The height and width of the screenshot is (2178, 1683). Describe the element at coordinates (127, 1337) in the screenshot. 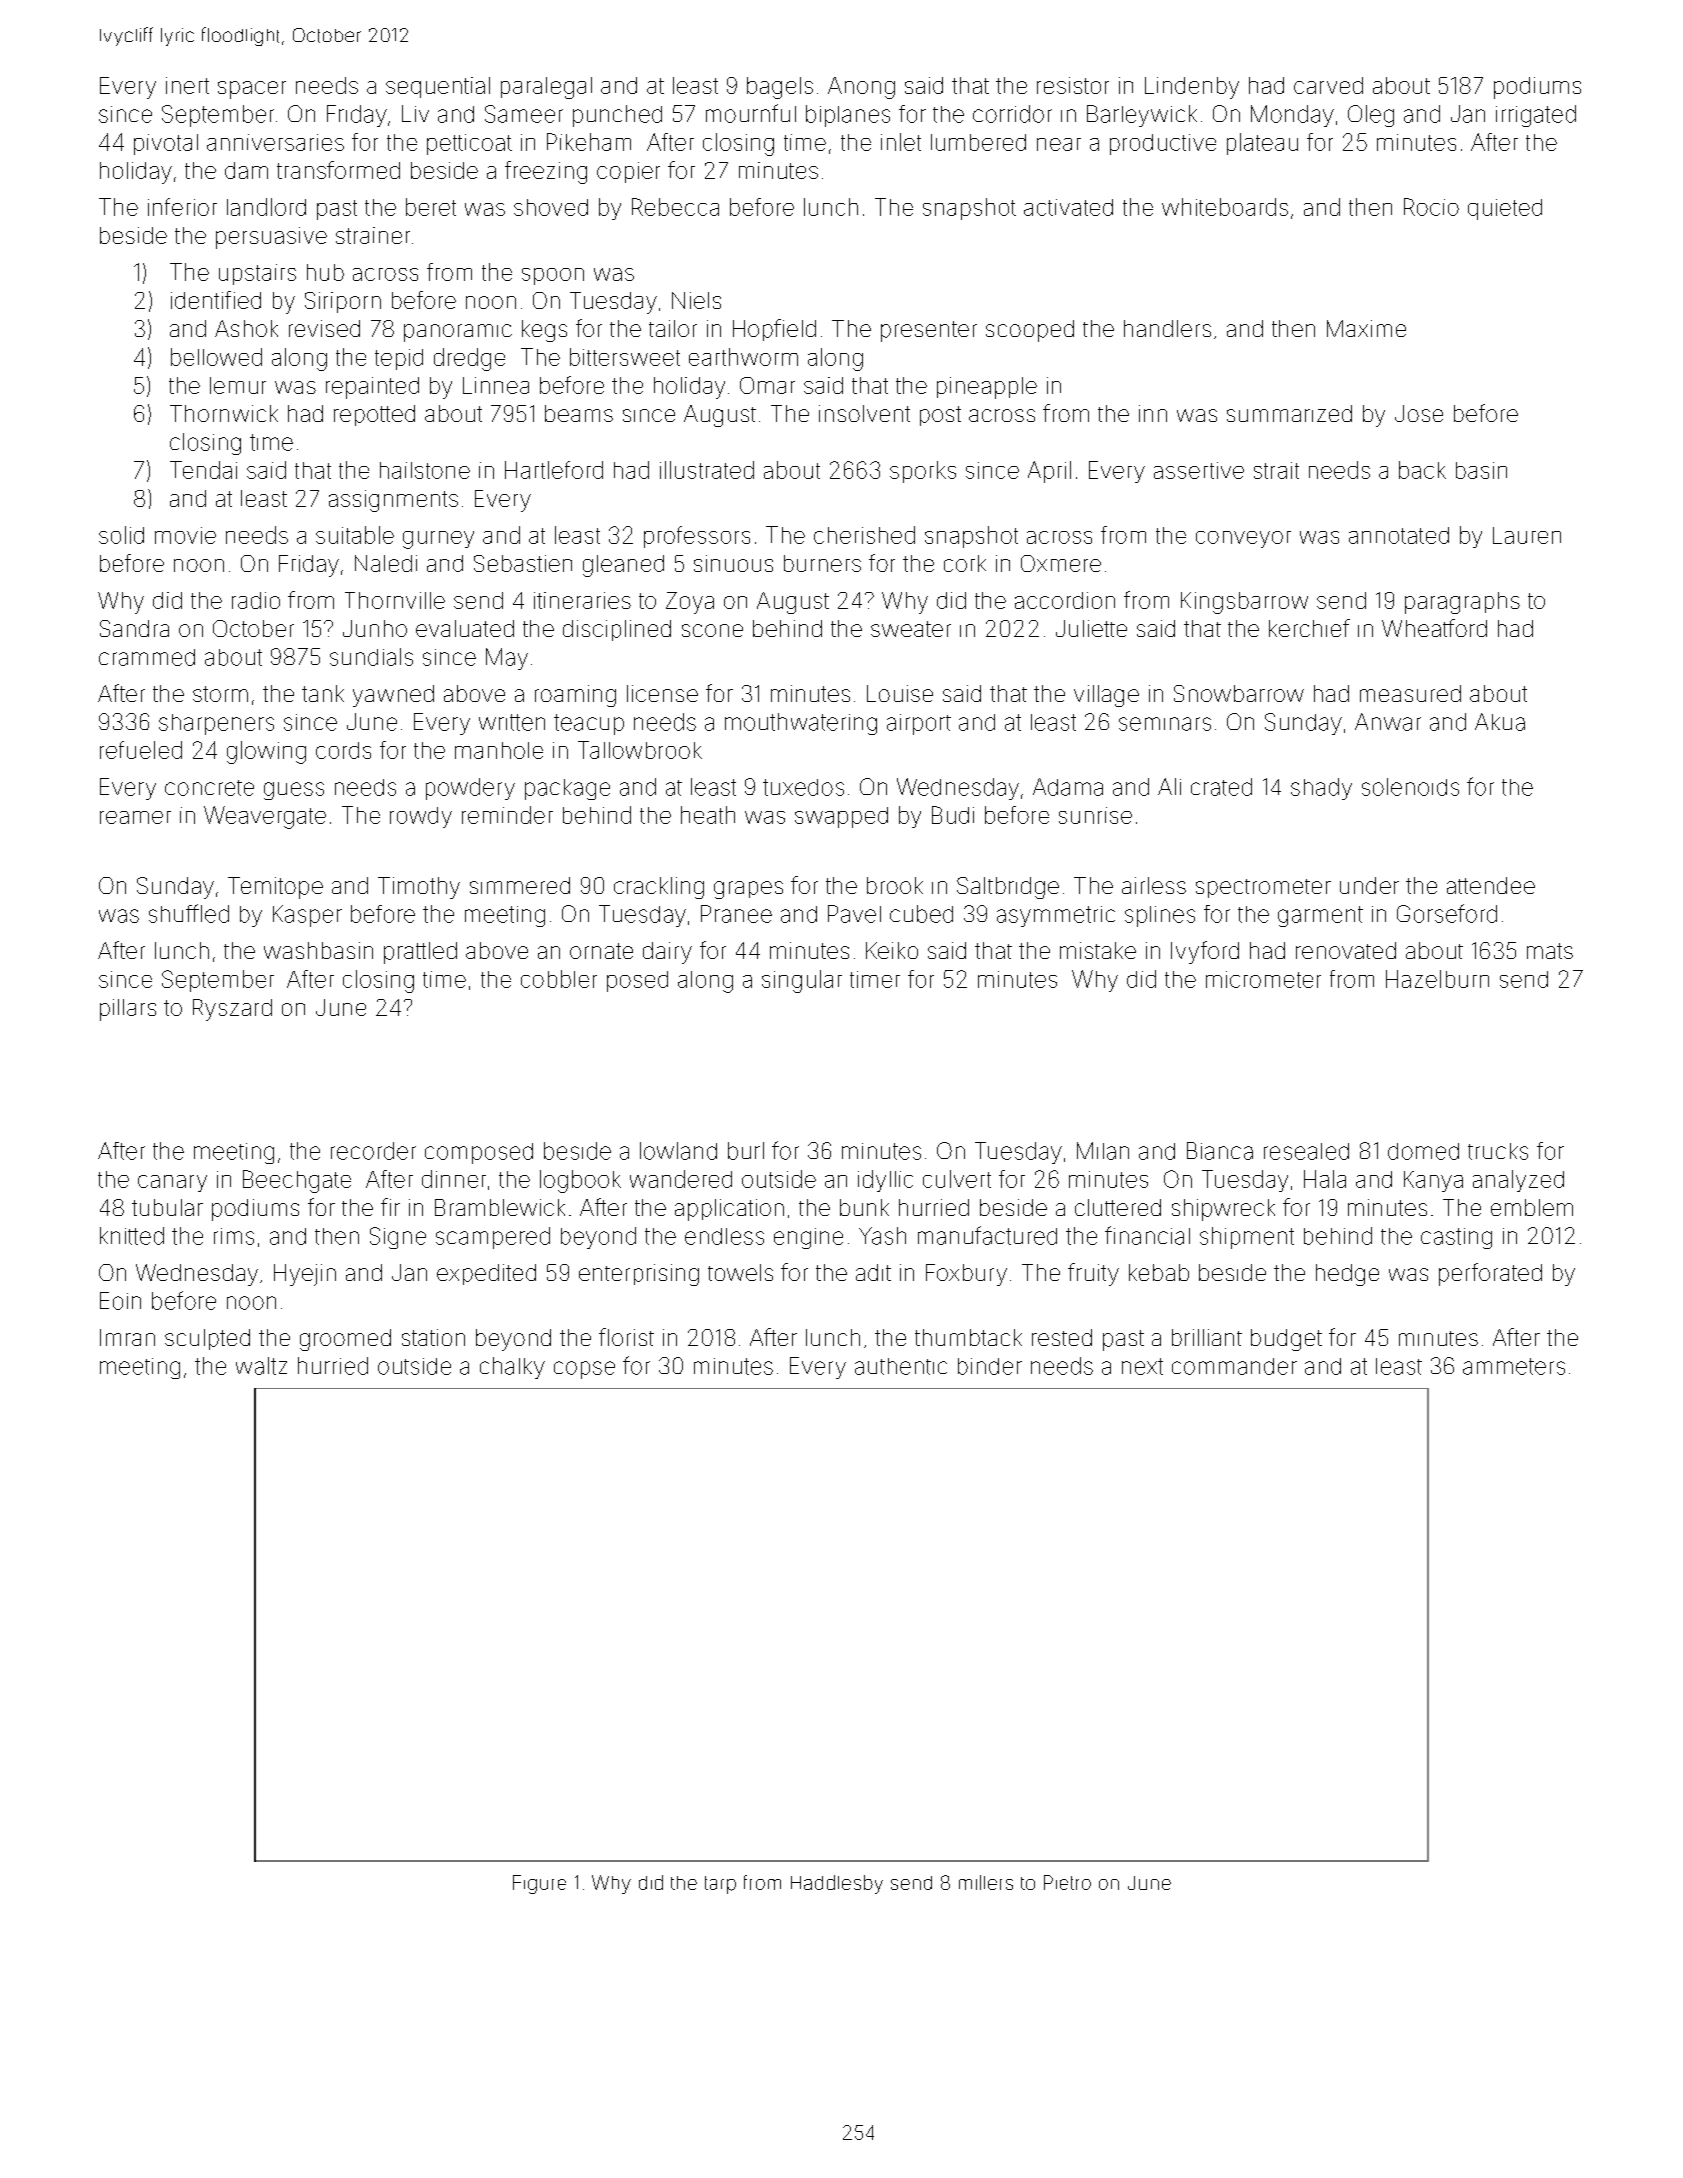

I see `Imran` at that location.
